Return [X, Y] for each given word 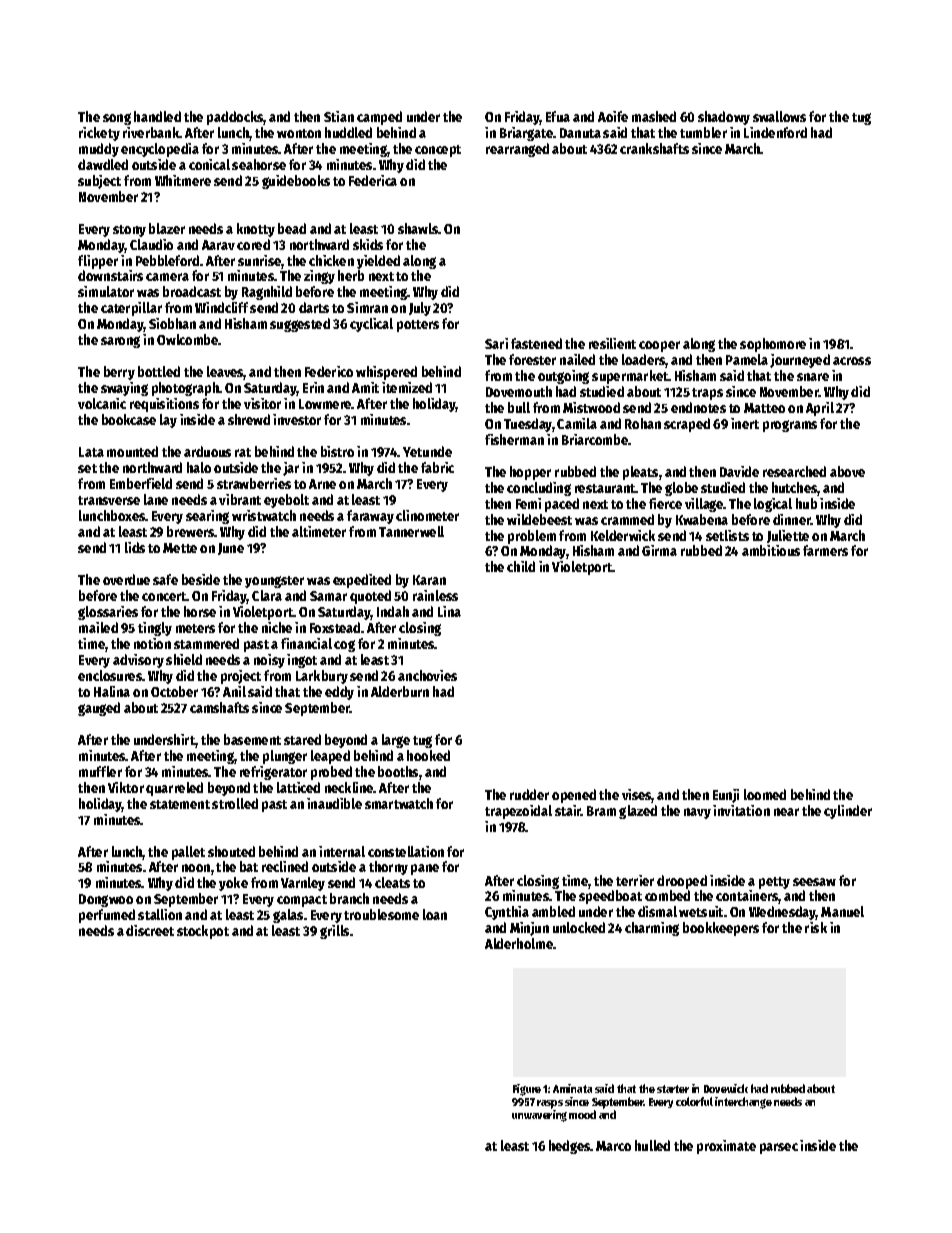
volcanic [102, 403]
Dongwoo [106, 900]
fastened [536, 343]
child [521, 566]
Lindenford [775, 132]
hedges [570, 1147]
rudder [529, 794]
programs [790, 426]
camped [379, 118]
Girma [659, 550]
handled [157, 116]
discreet [150, 930]
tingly [155, 629]
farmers [825, 550]
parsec [779, 1148]
